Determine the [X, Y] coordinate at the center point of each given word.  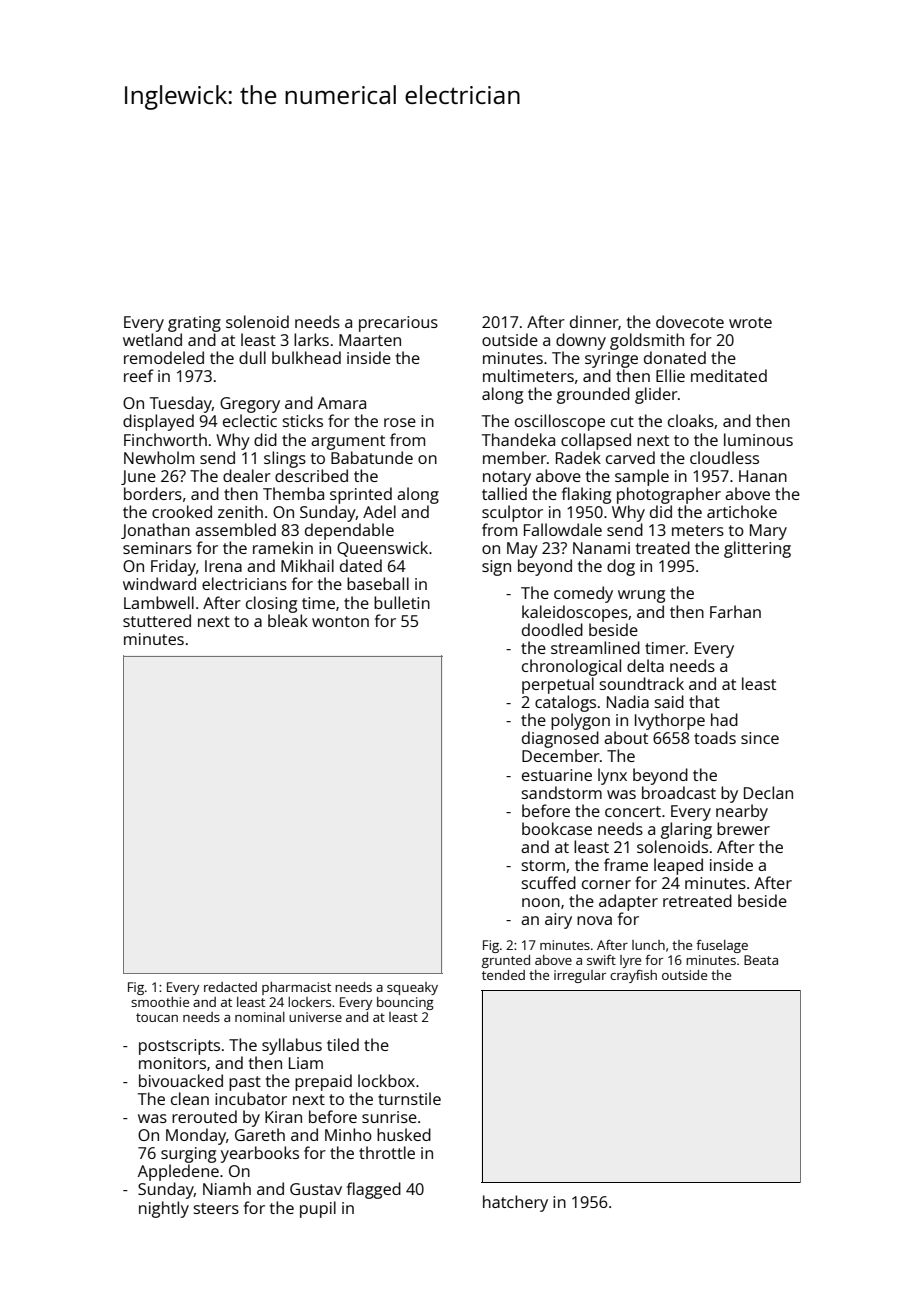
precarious [398, 324]
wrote [750, 322]
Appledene [178, 1172]
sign [496, 568]
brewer [743, 828]
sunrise [389, 1117]
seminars [157, 548]
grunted [506, 961]
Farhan [735, 611]
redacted [230, 987]
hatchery [515, 1203]
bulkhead [306, 357]
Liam [306, 1063]
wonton [340, 621]
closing [271, 604]
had [724, 719]
